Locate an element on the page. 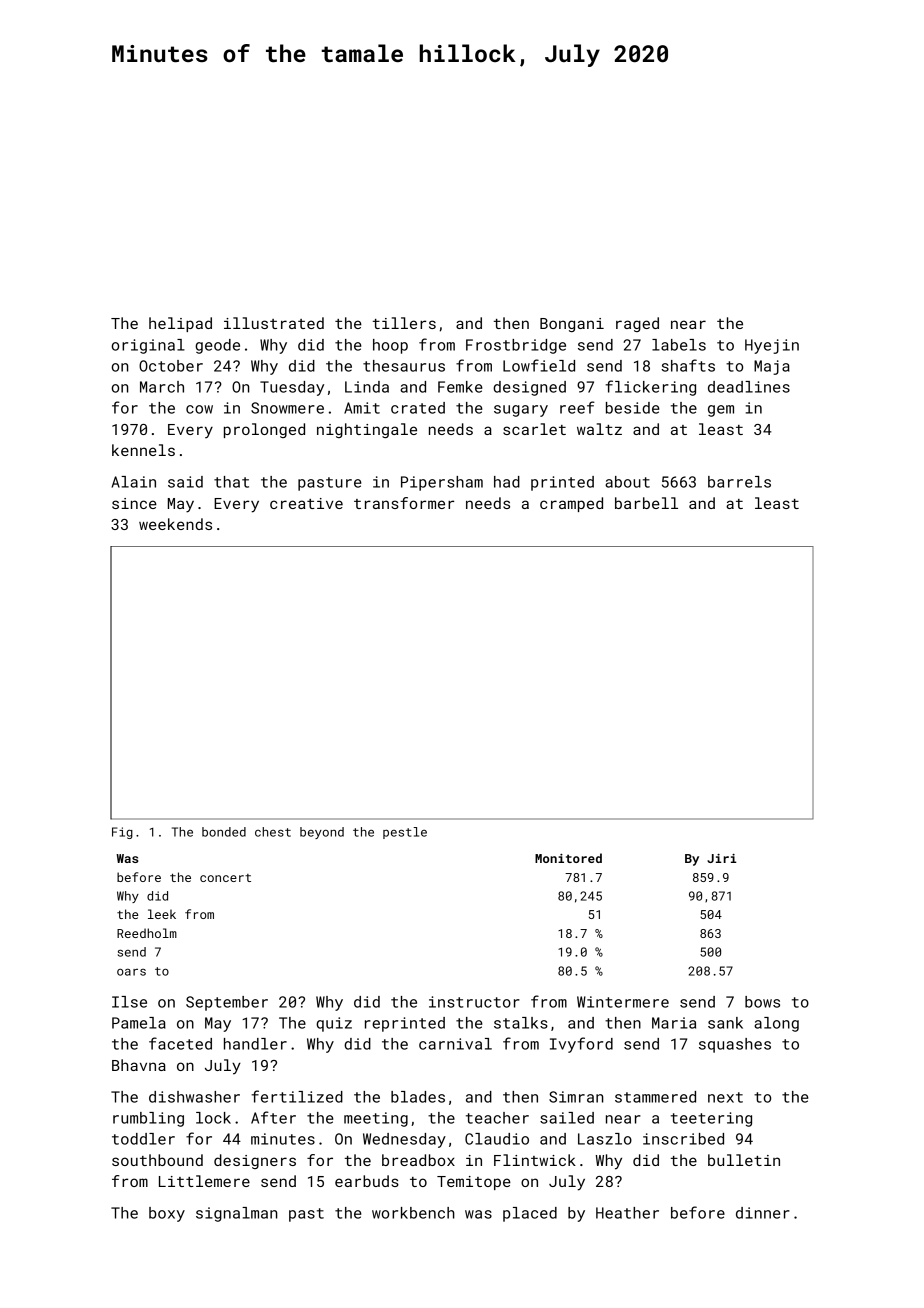  barbell is located at coordinates (646, 503).
